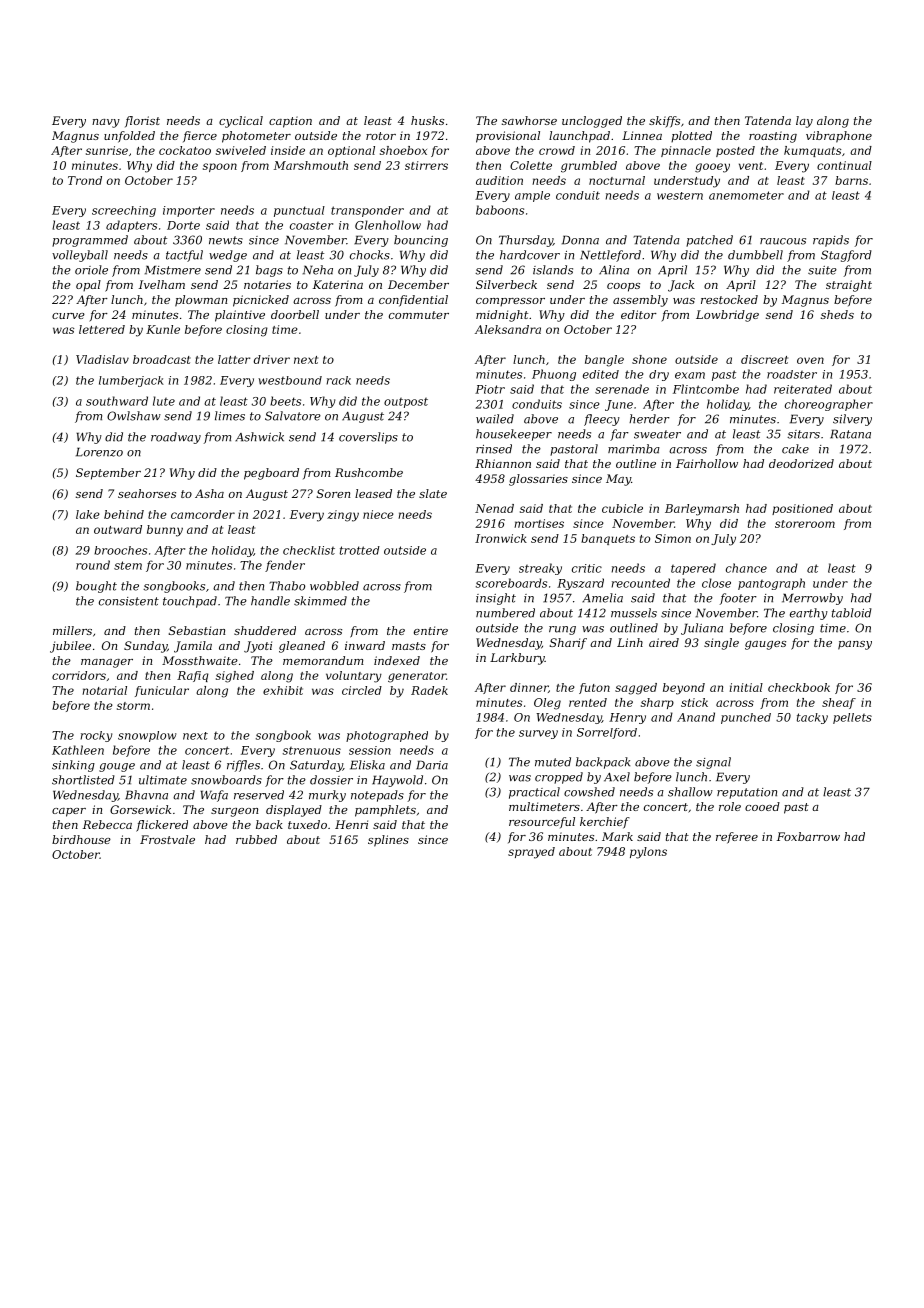 The width and height of the screenshot is (924, 1308). What do you see at coordinates (241, 150) in the screenshot?
I see `swiveled` at bounding box center [241, 150].
